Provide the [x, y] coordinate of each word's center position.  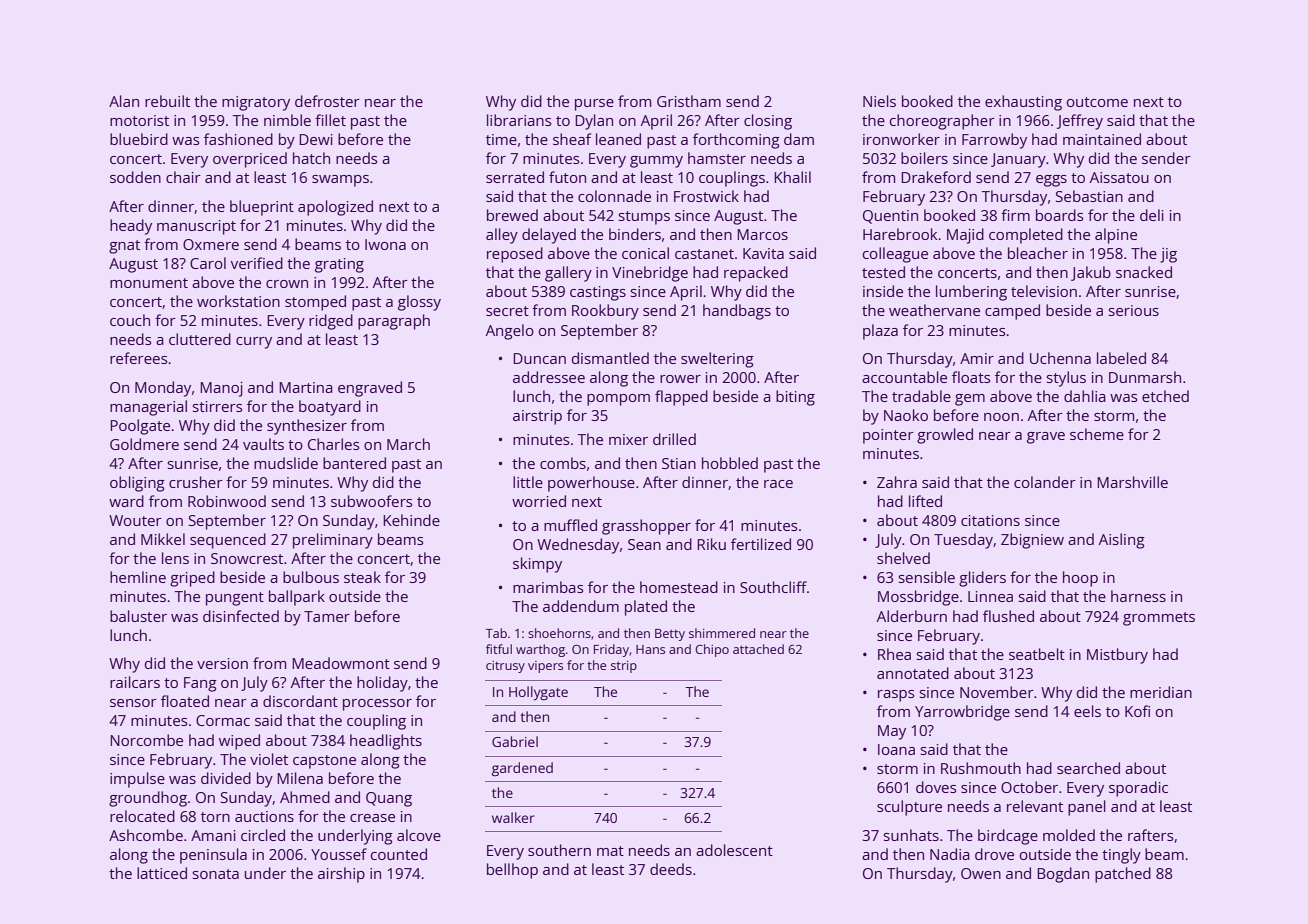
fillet [330, 120]
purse [594, 105]
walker [513, 817]
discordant [300, 701]
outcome [1097, 102]
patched [1123, 875]
